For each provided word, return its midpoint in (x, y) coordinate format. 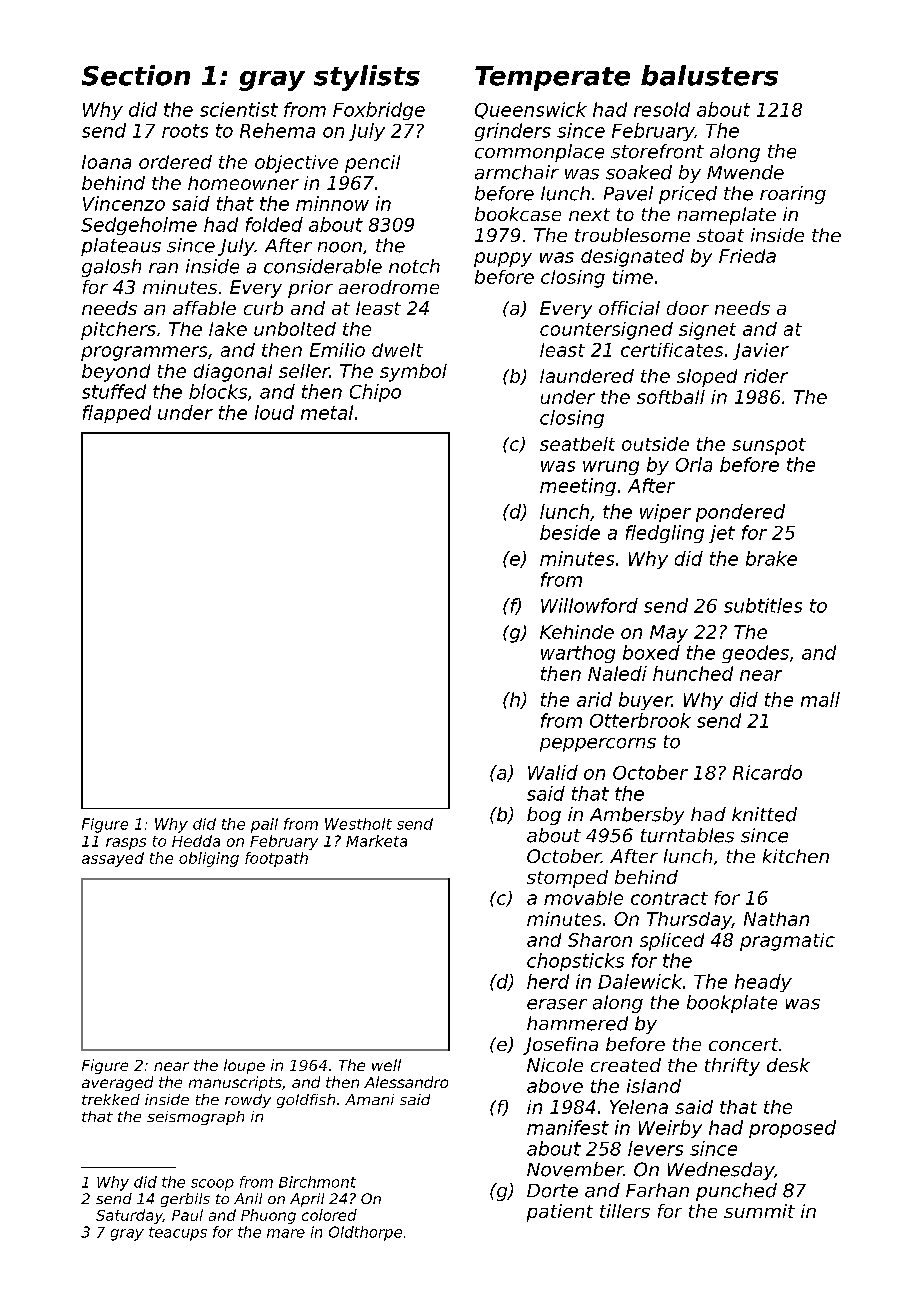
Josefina (560, 1046)
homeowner (243, 183)
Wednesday (721, 1171)
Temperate (552, 78)
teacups (178, 1234)
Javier (761, 351)
